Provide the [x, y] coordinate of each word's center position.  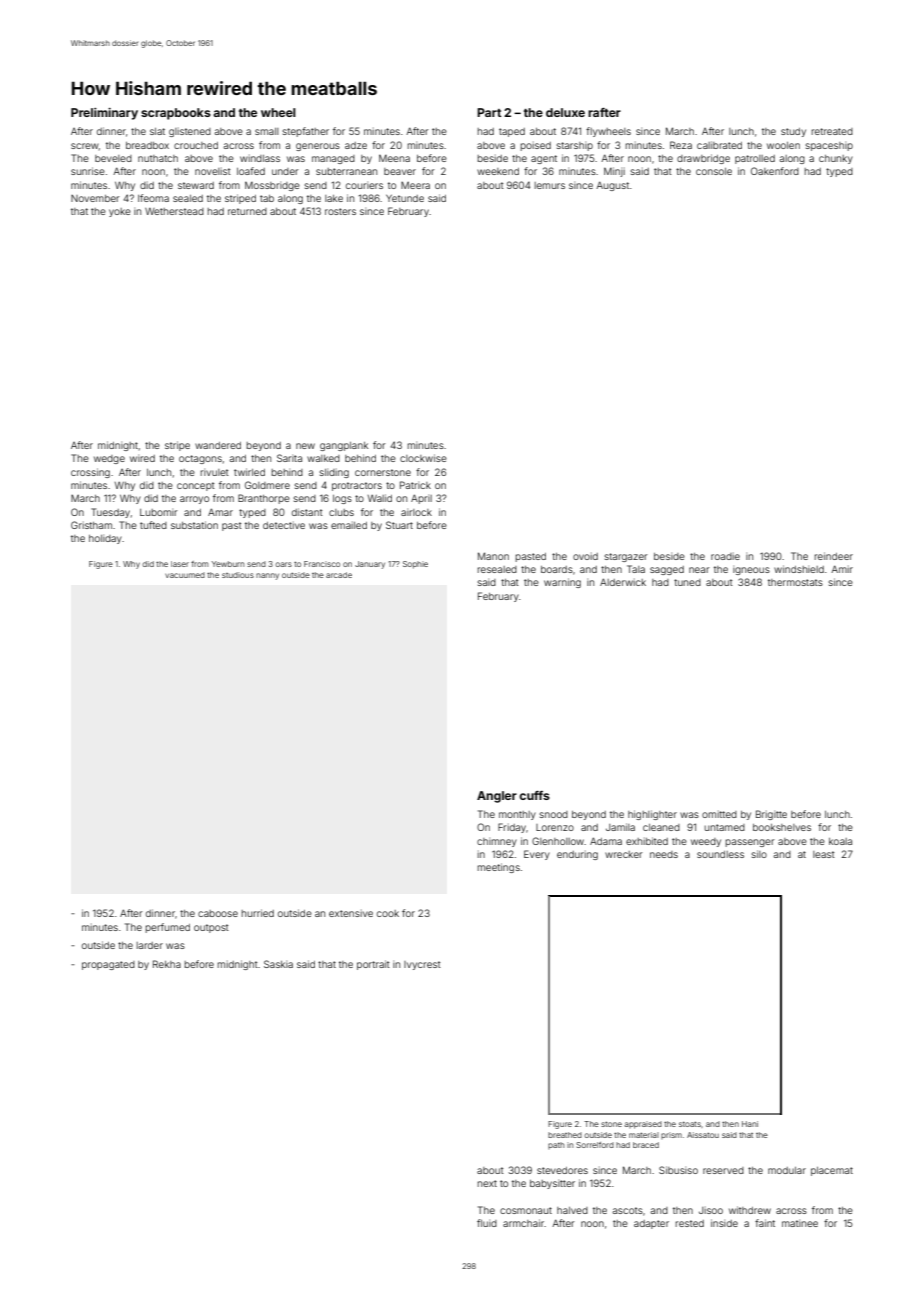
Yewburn [228, 564]
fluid [487, 1223]
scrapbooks [176, 114]
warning [562, 583]
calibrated [719, 145]
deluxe [565, 112]
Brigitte [771, 815]
